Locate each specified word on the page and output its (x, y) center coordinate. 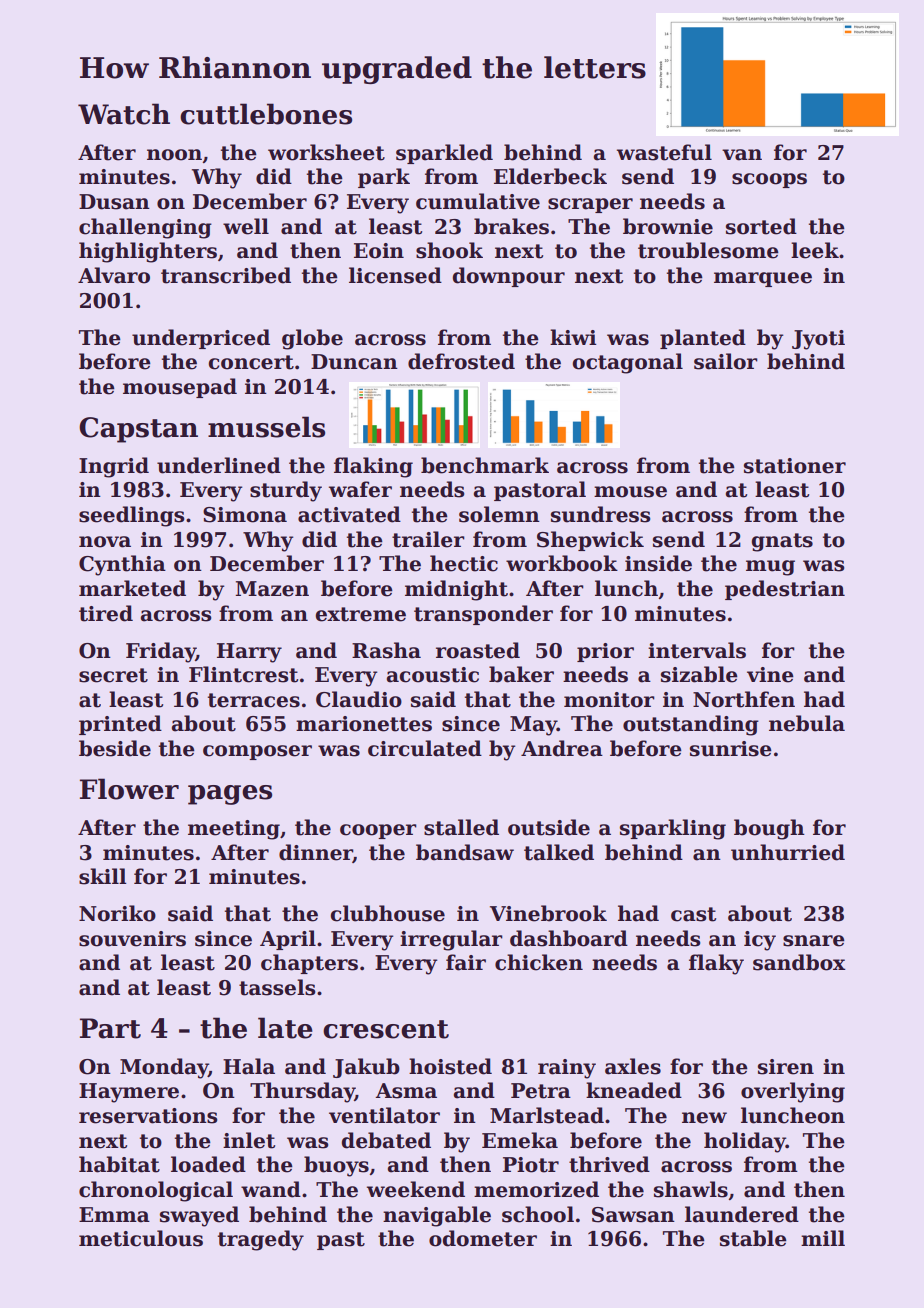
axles (633, 1066)
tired (106, 613)
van (742, 155)
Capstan (138, 430)
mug (770, 568)
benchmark (485, 465)
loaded (208, 1164)
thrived (609, 1164)
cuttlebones (266, 114)
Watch (124, 114)
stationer (795, 466)
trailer (428, 539)
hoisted (450, 1066)
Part (110, 1028)
